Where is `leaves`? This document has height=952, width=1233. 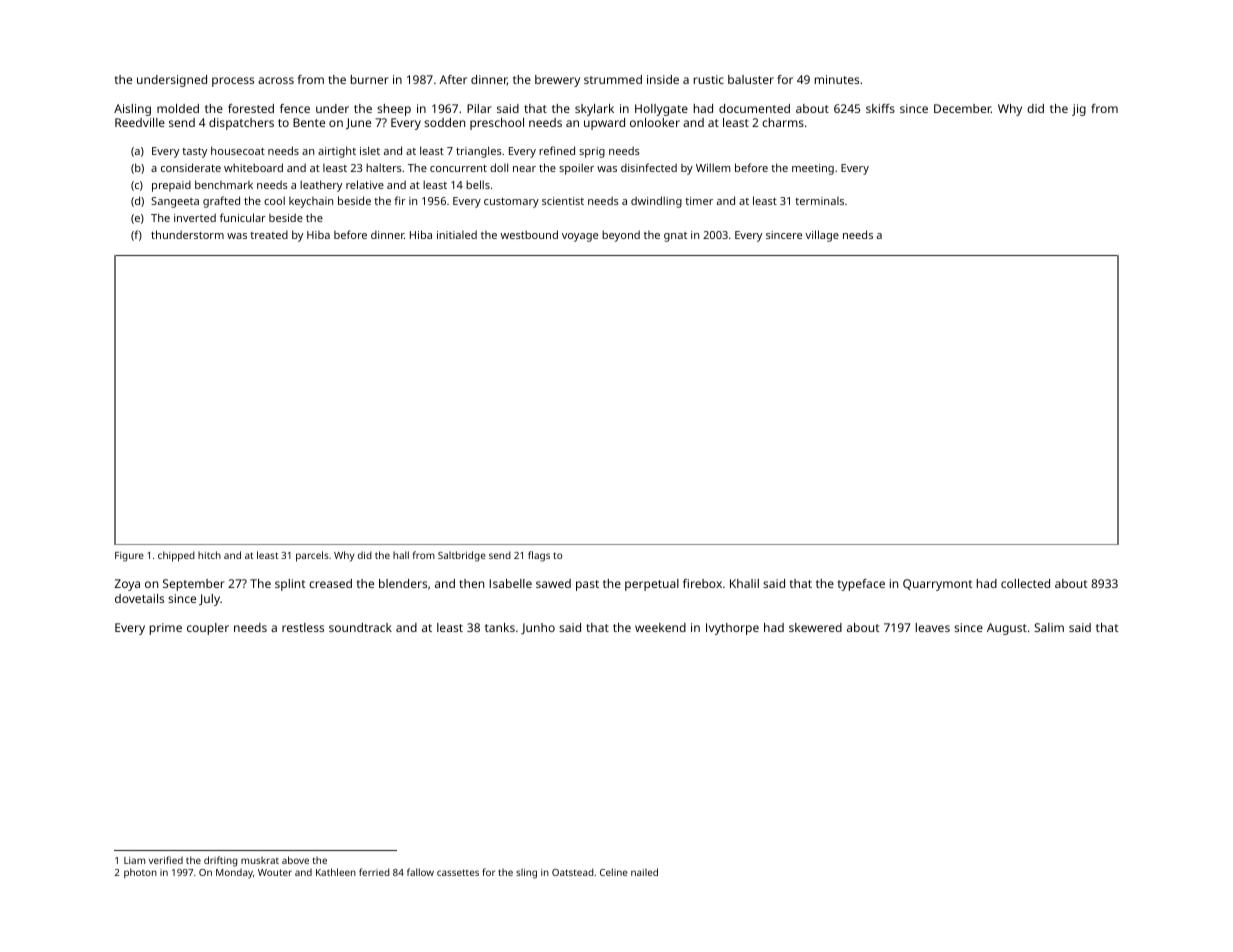 leaves is located at coordinates (933, 627).
